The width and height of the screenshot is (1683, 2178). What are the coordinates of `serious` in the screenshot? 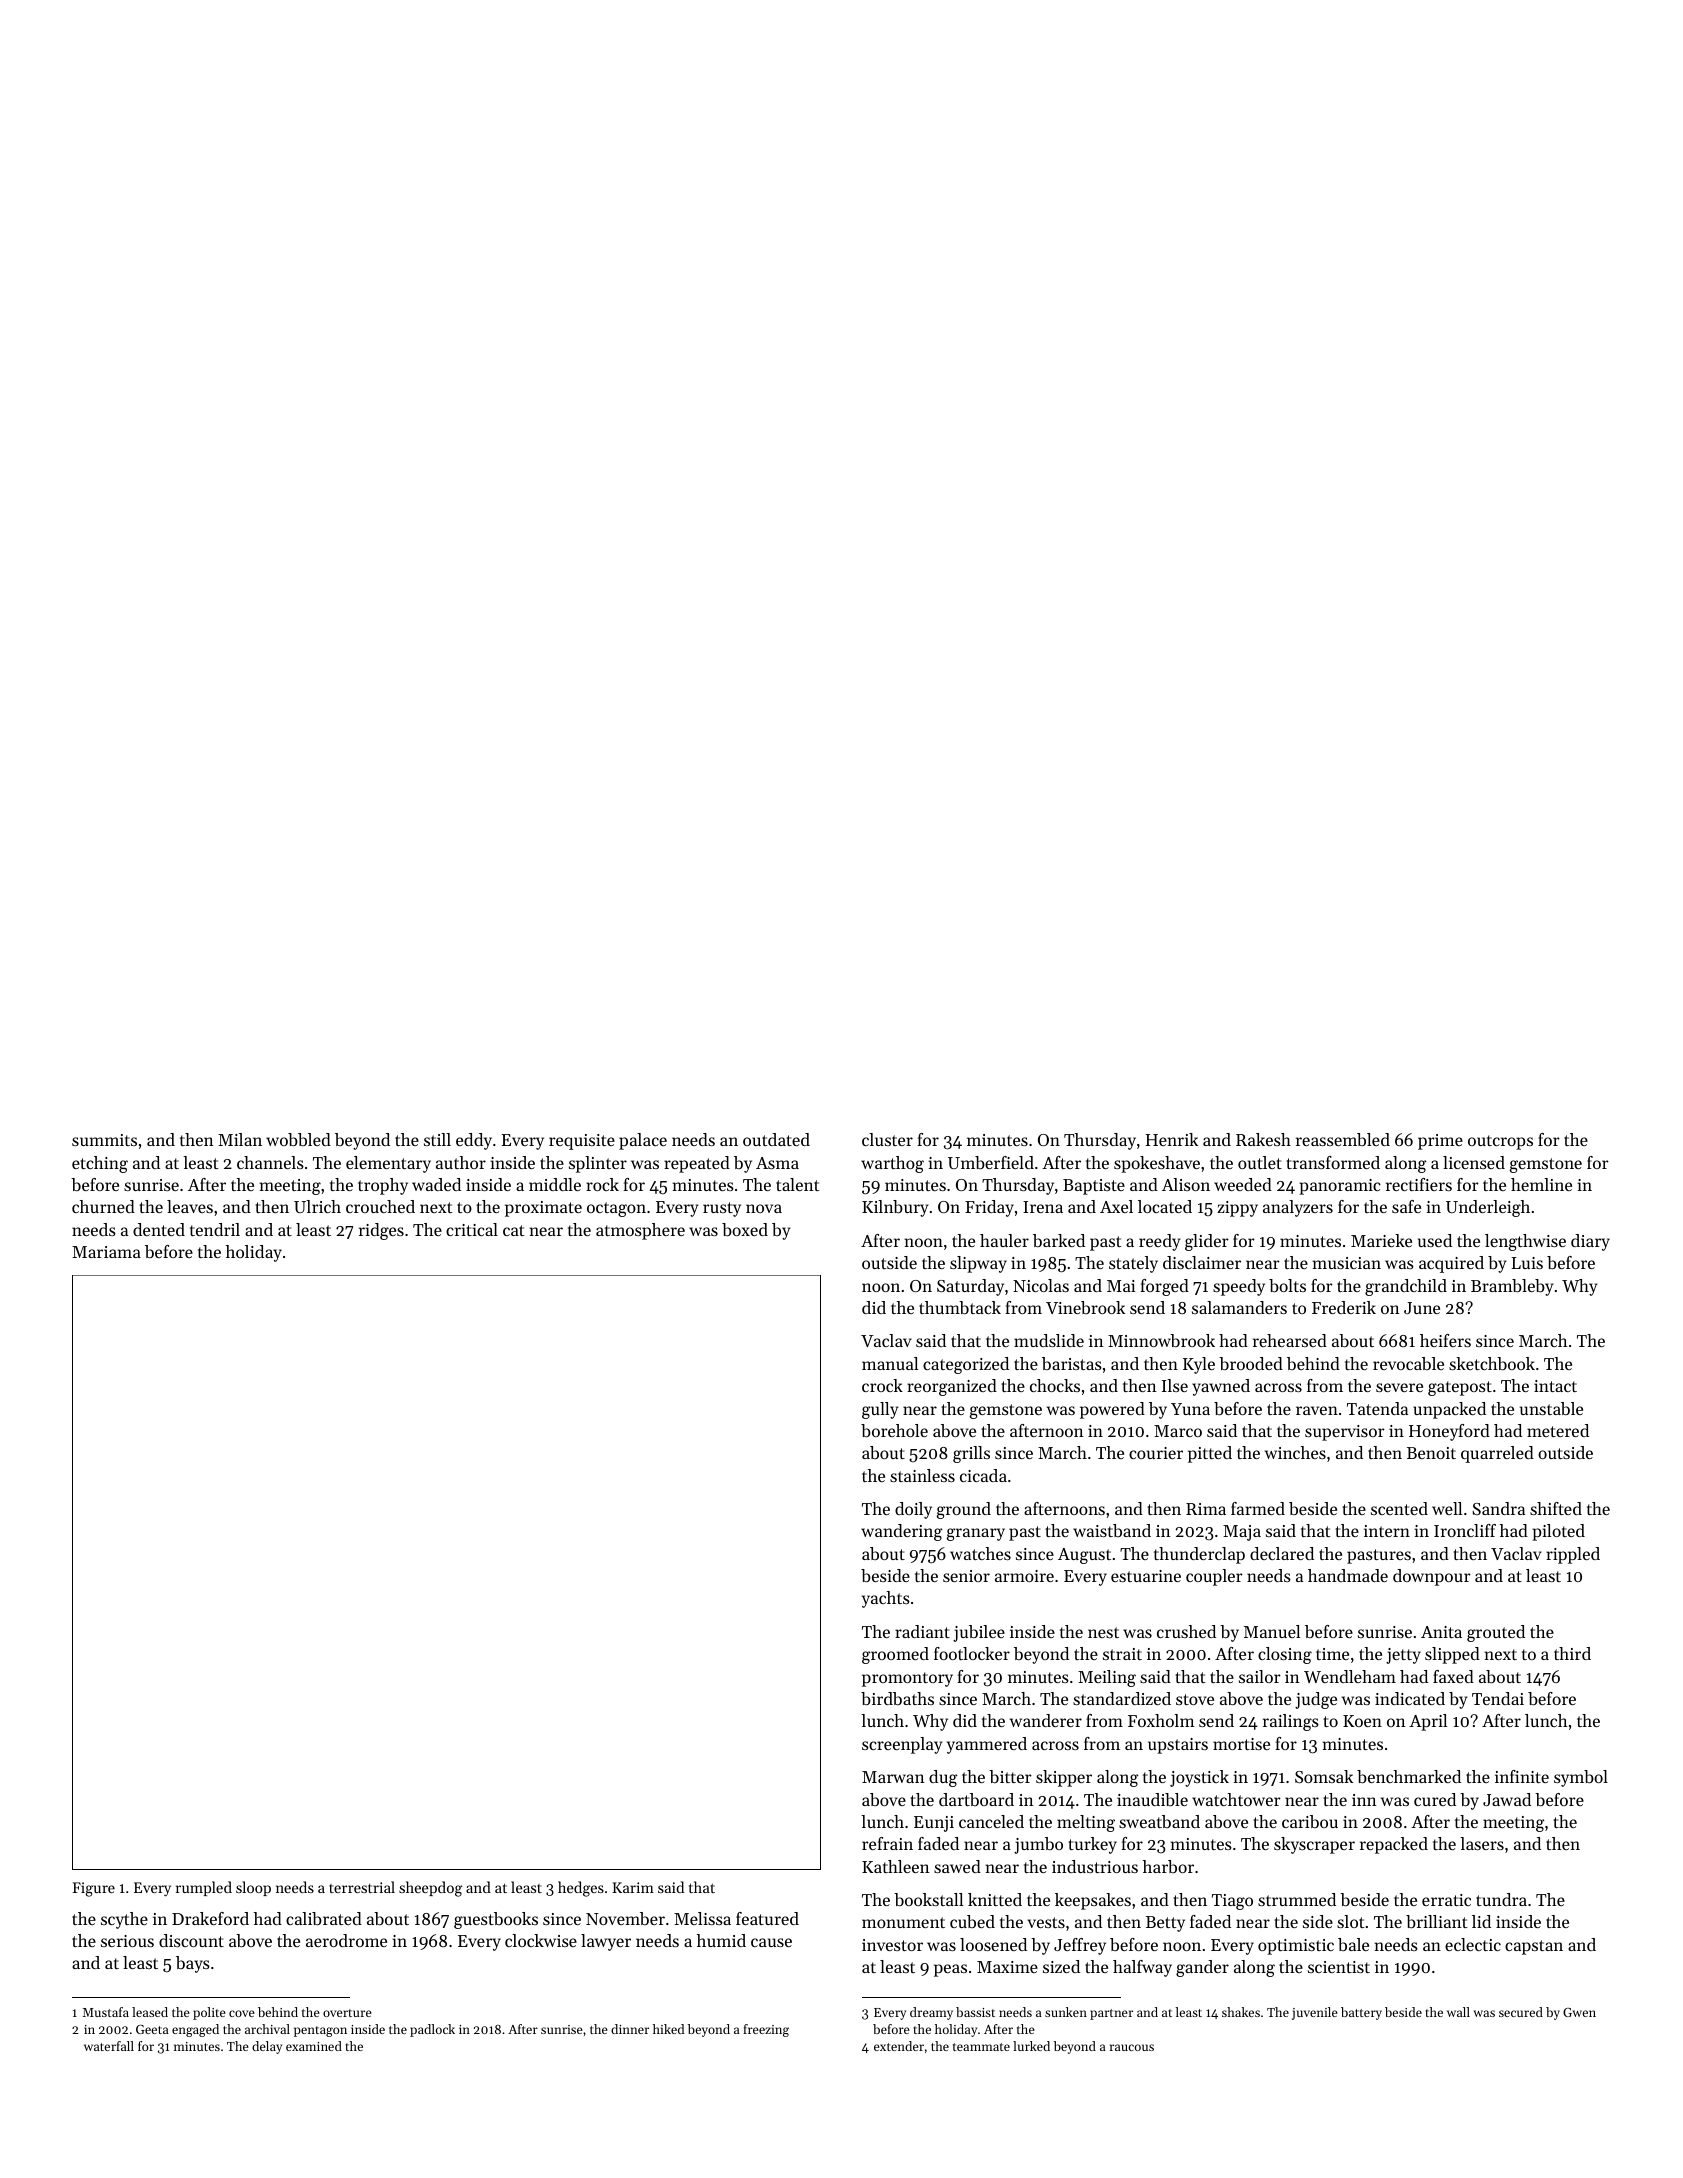 It's located at (127, 1941).
